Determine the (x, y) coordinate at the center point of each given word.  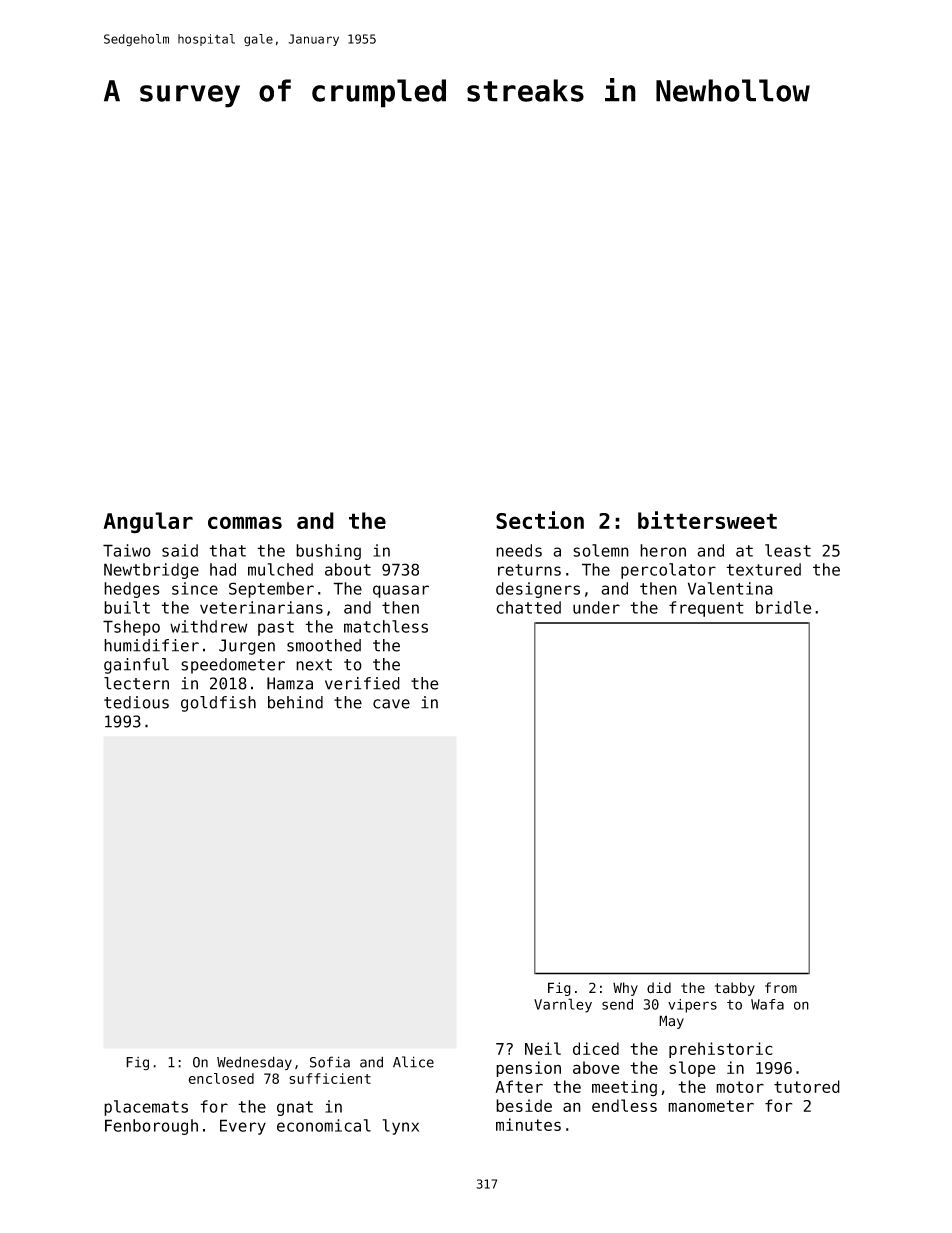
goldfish (218, 704)
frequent (706, 609)
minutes (528, 1124)
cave (391, 704)
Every (243, 1127)
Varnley (563, 1005)
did (659, 988)
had (223, 569)
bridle (784, 607)
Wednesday (254, 1063)
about (348, 569)
